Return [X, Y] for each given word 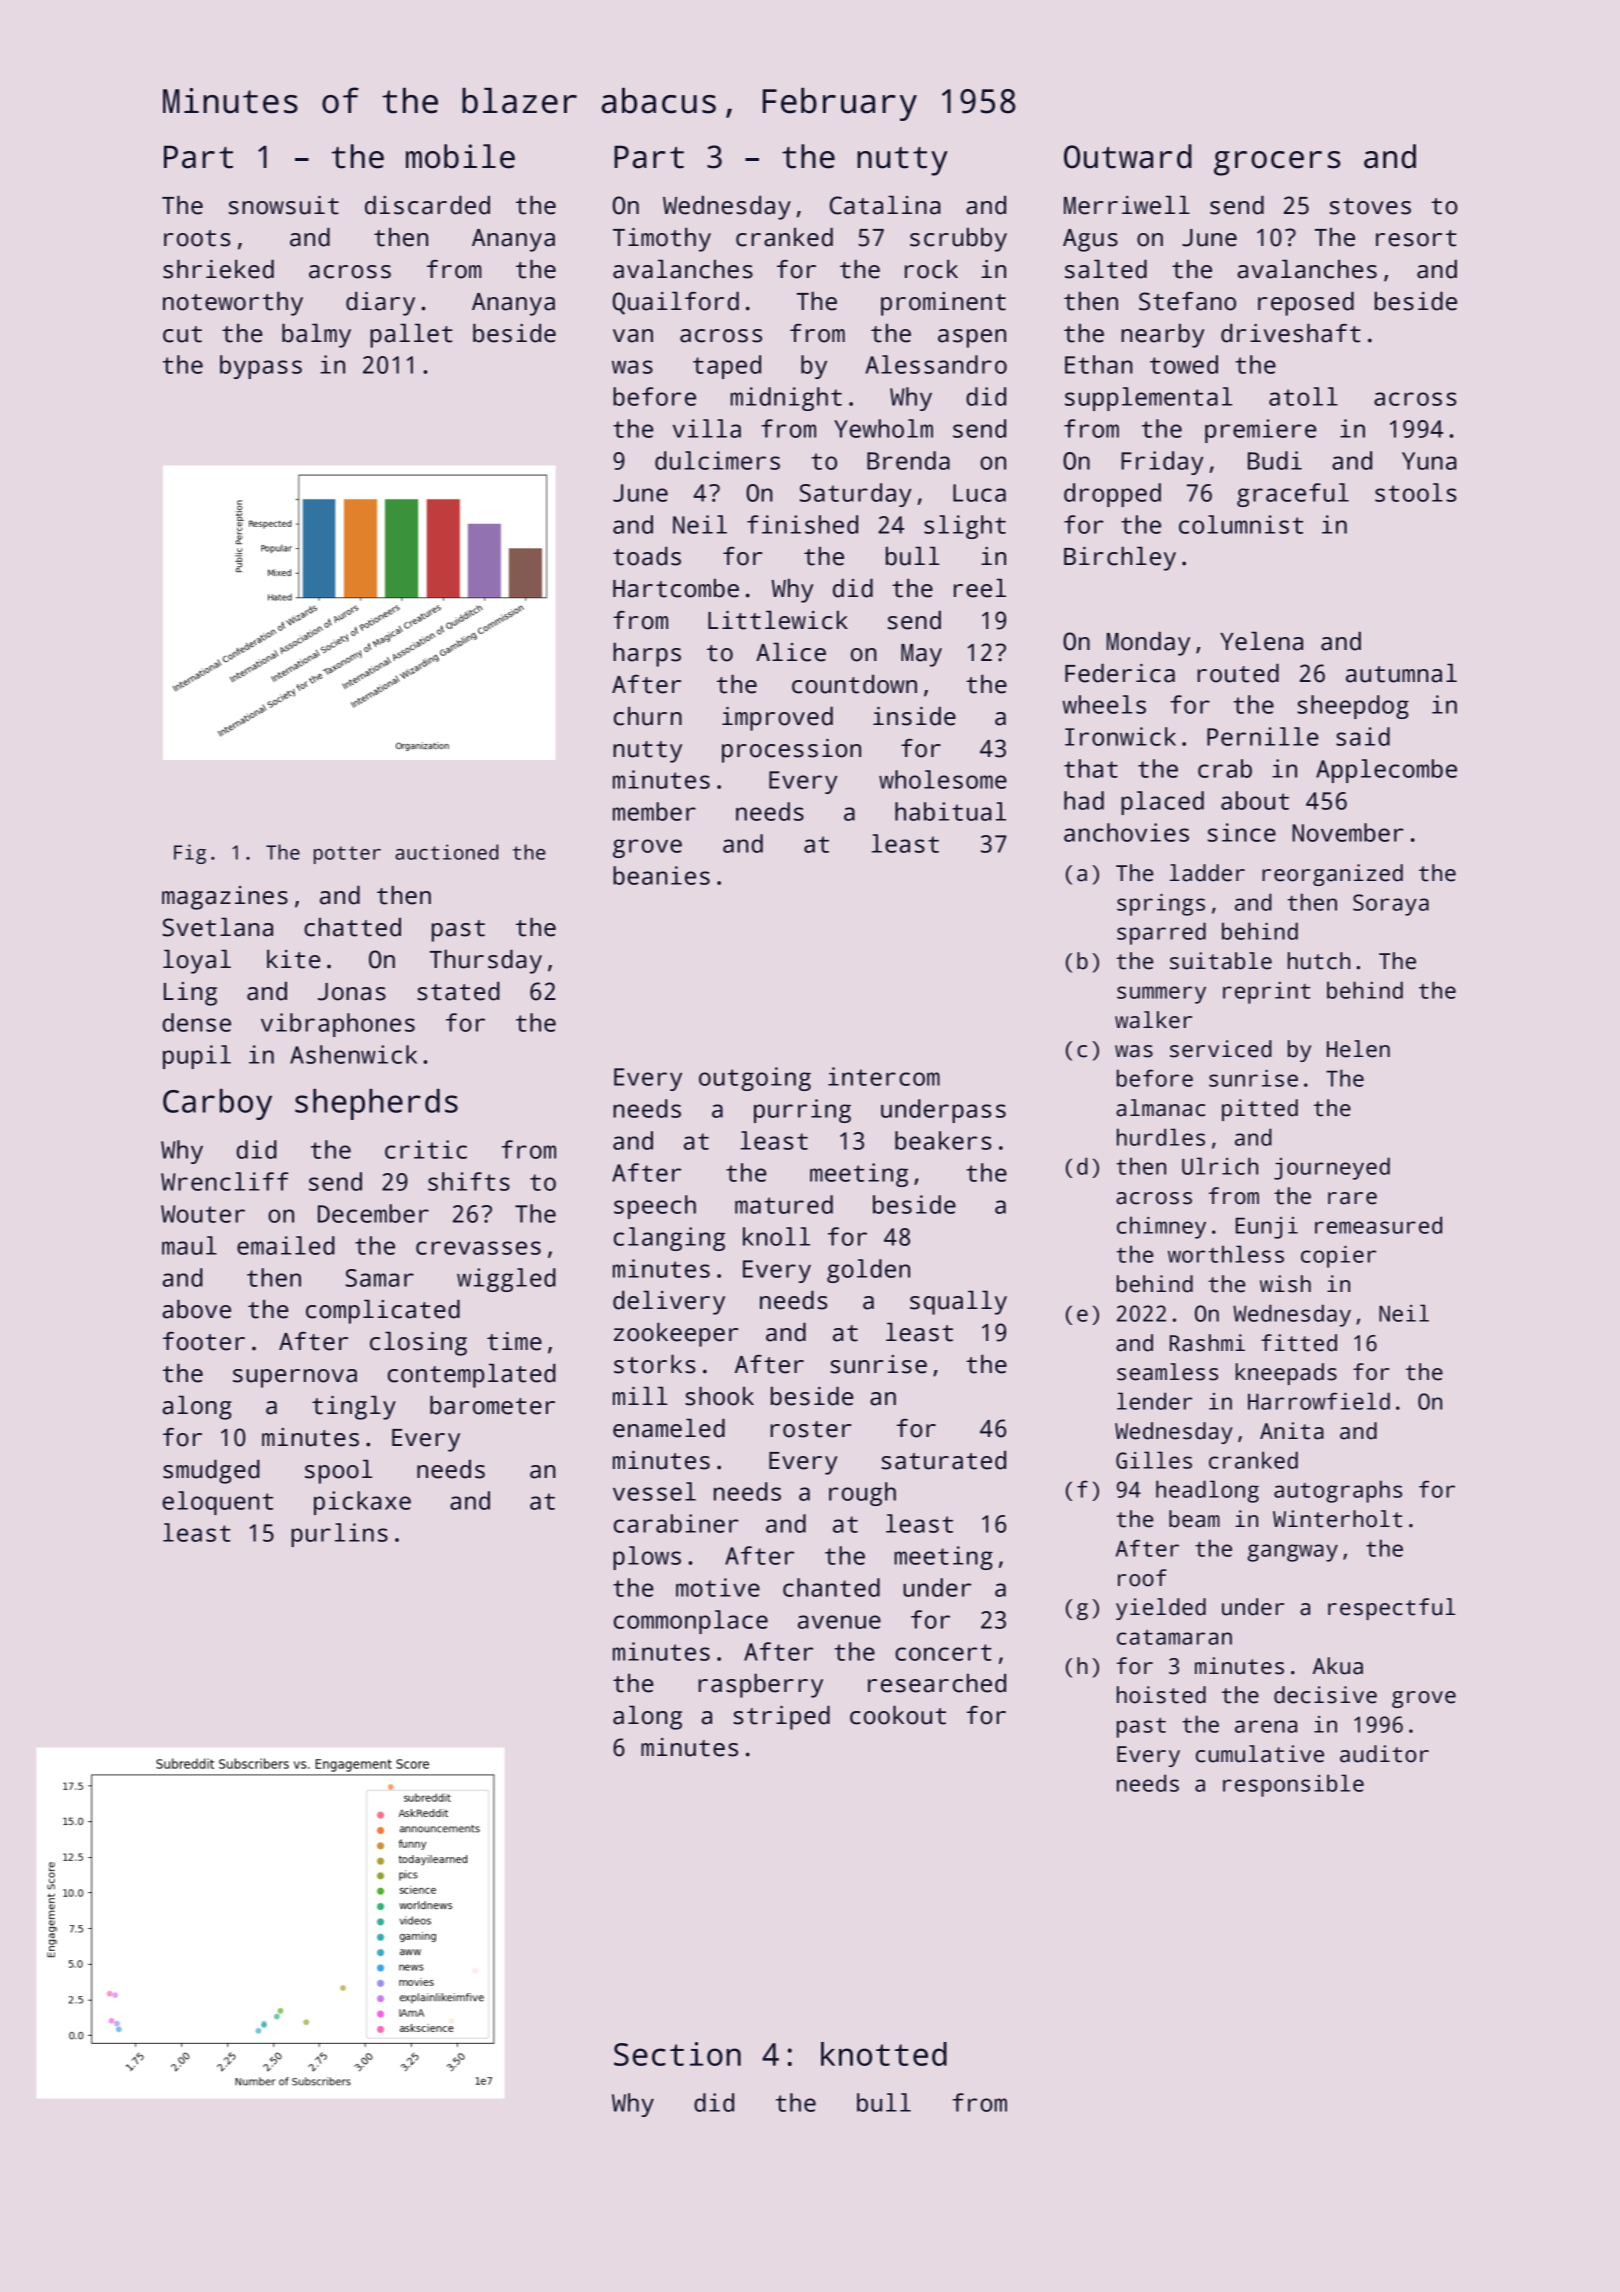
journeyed [1332, 1168]
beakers [943, 1140]
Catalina [885, 205]
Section [677, 2054]
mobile [460, 156]
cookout [898, 1715]
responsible [1293, 1785]
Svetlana [218, 927]
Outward [1128, 156]
